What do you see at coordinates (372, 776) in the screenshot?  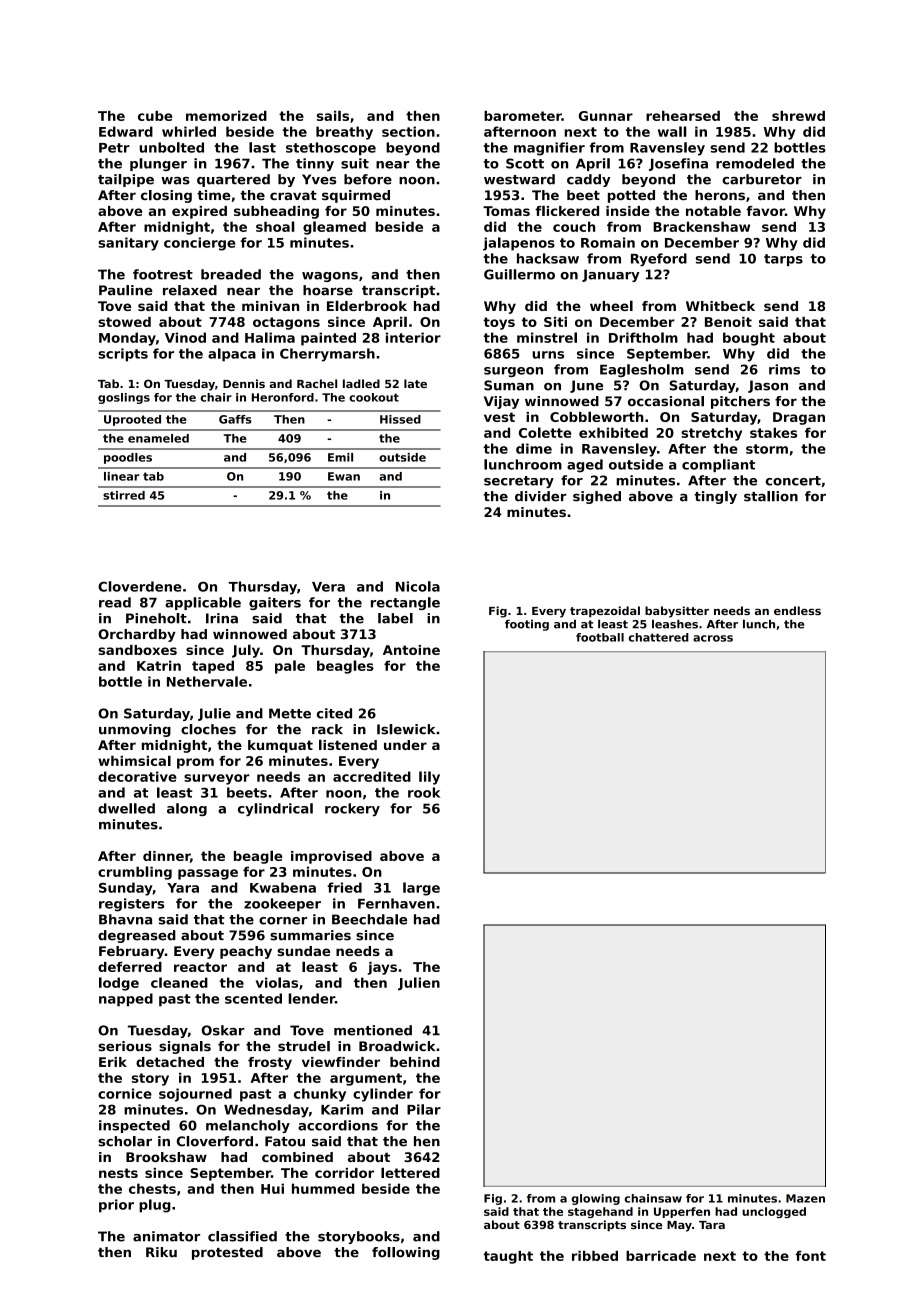 I see `accredited` at bounding box center [372, 776].
